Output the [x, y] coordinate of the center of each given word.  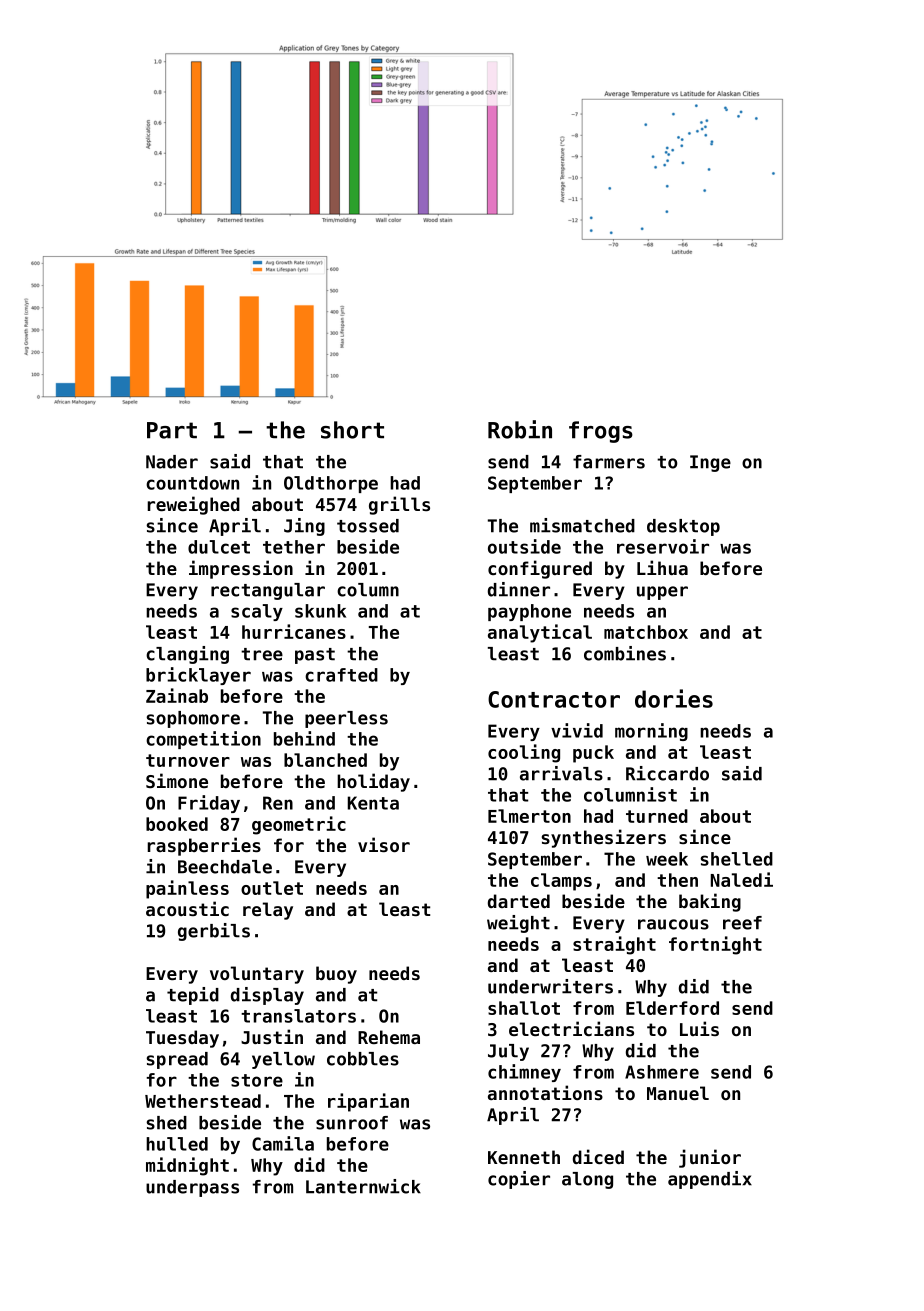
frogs [601, 432]
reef [742, 923]
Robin [520, 429]
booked [177, 824]
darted [519, 901]
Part [172, 430]
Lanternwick [363, 1186]
